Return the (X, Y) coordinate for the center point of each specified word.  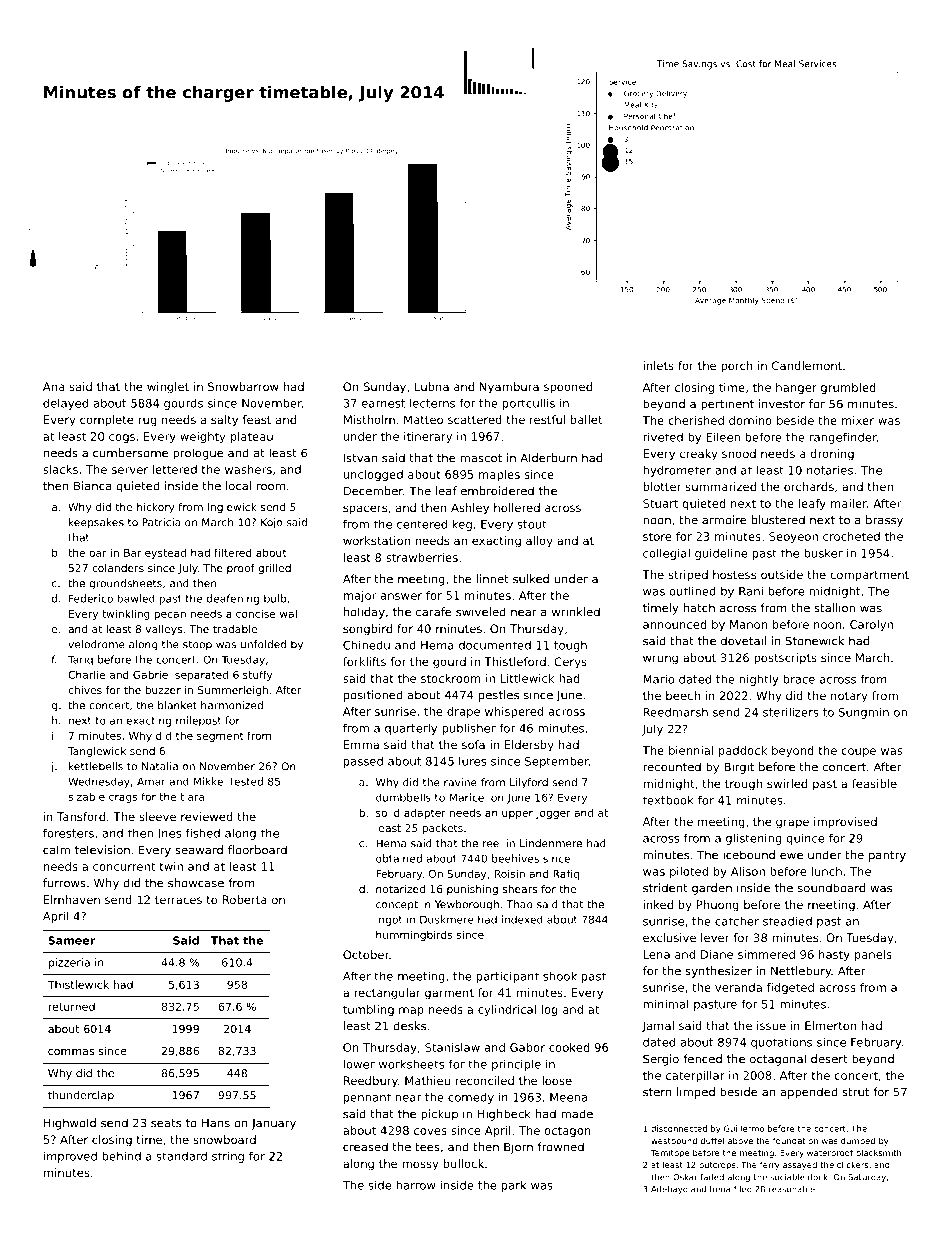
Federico (91, 598)
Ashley (470, 509)
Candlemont (807, 365)
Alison (748, 871)
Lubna (432, 386)
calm (56, 850)
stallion (834, 608)
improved (70, 1157)
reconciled (485, 1080)
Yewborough (467, 905)
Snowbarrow (243, 386)
